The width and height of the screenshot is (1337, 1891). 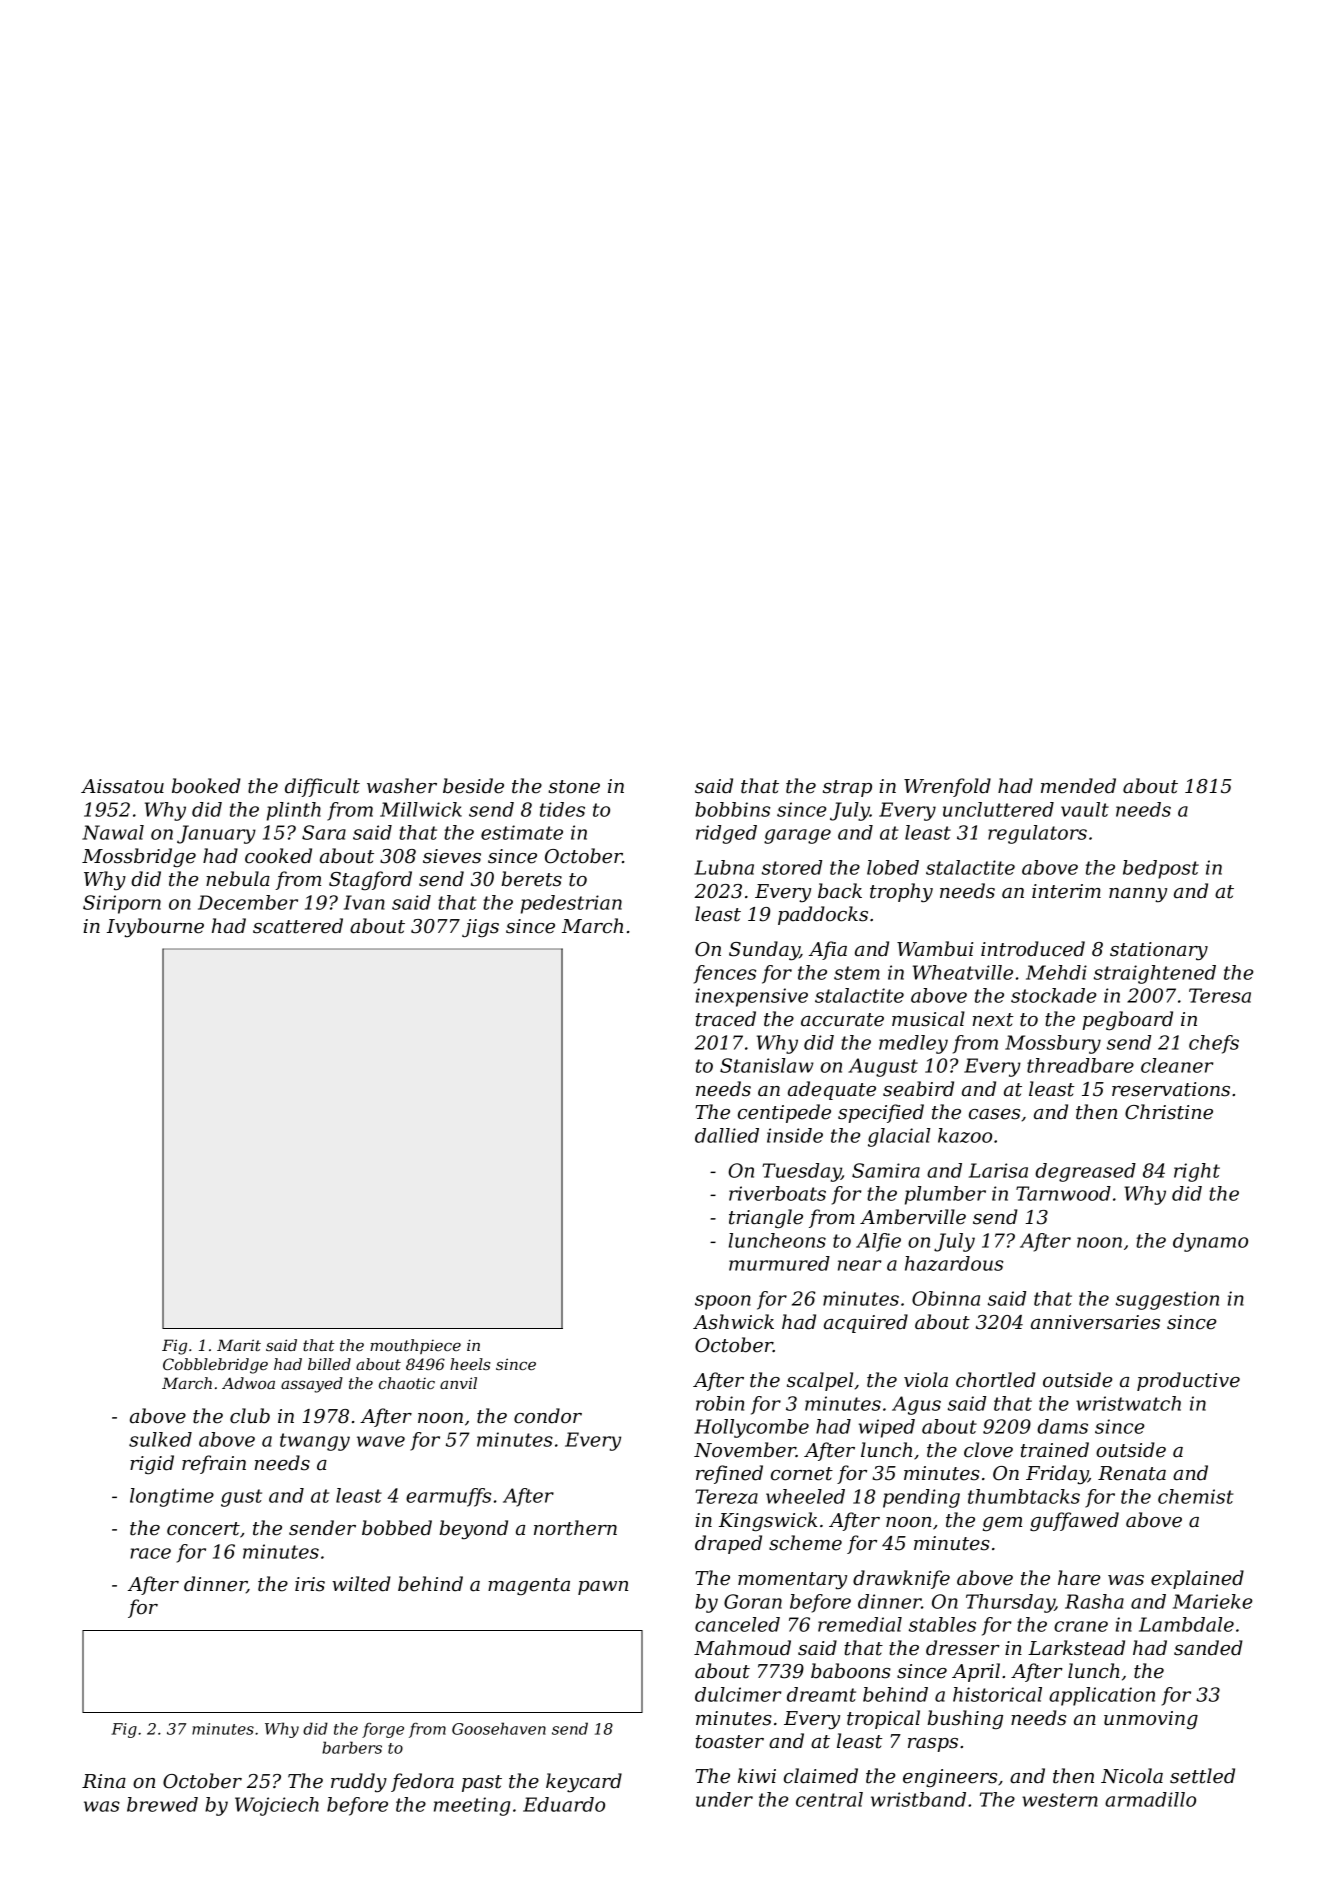 I want to click on scalpel, so click(x=820, y=1381).
